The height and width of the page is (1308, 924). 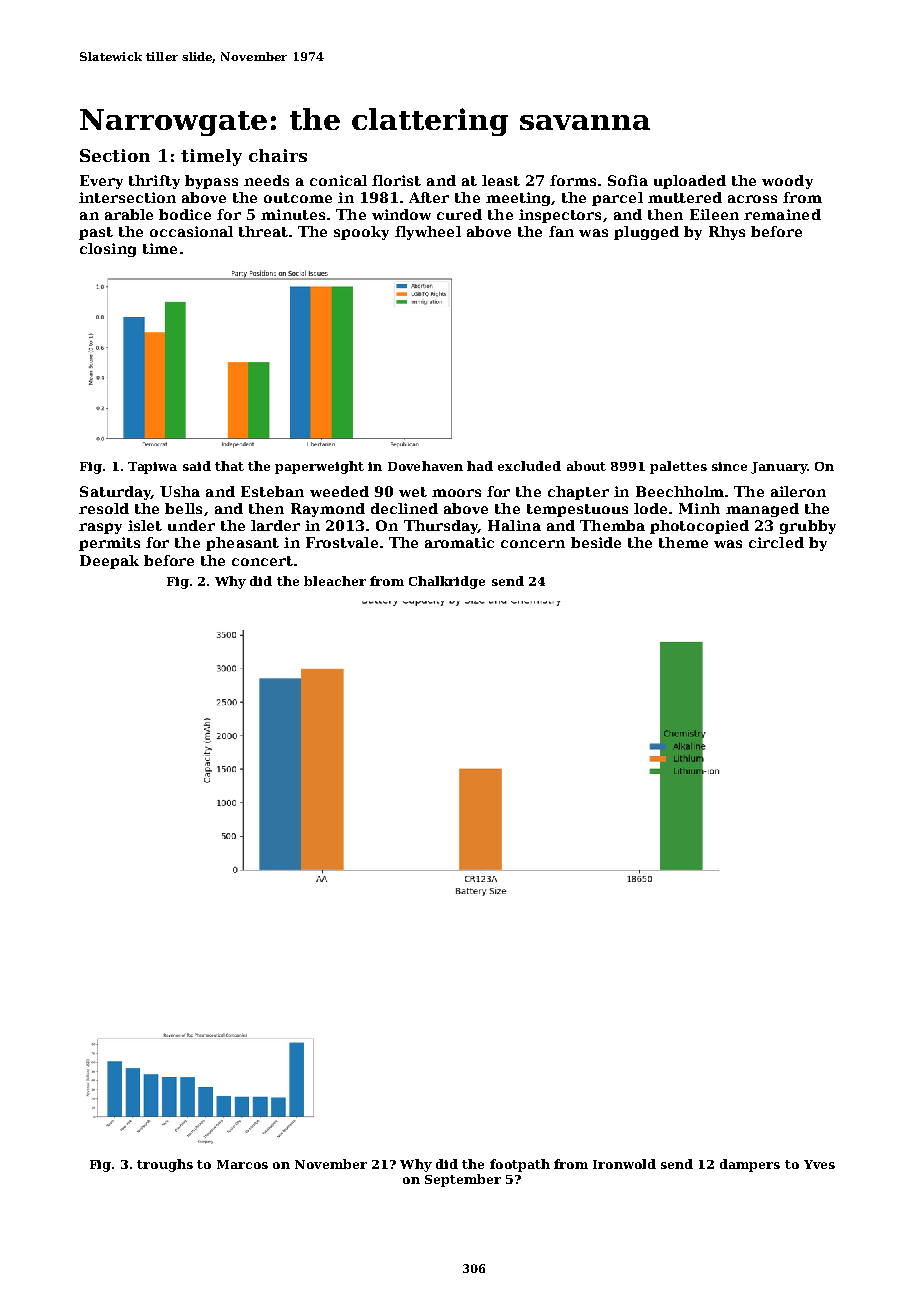 I want to click on Deepak, so click(x=109, y=562).
